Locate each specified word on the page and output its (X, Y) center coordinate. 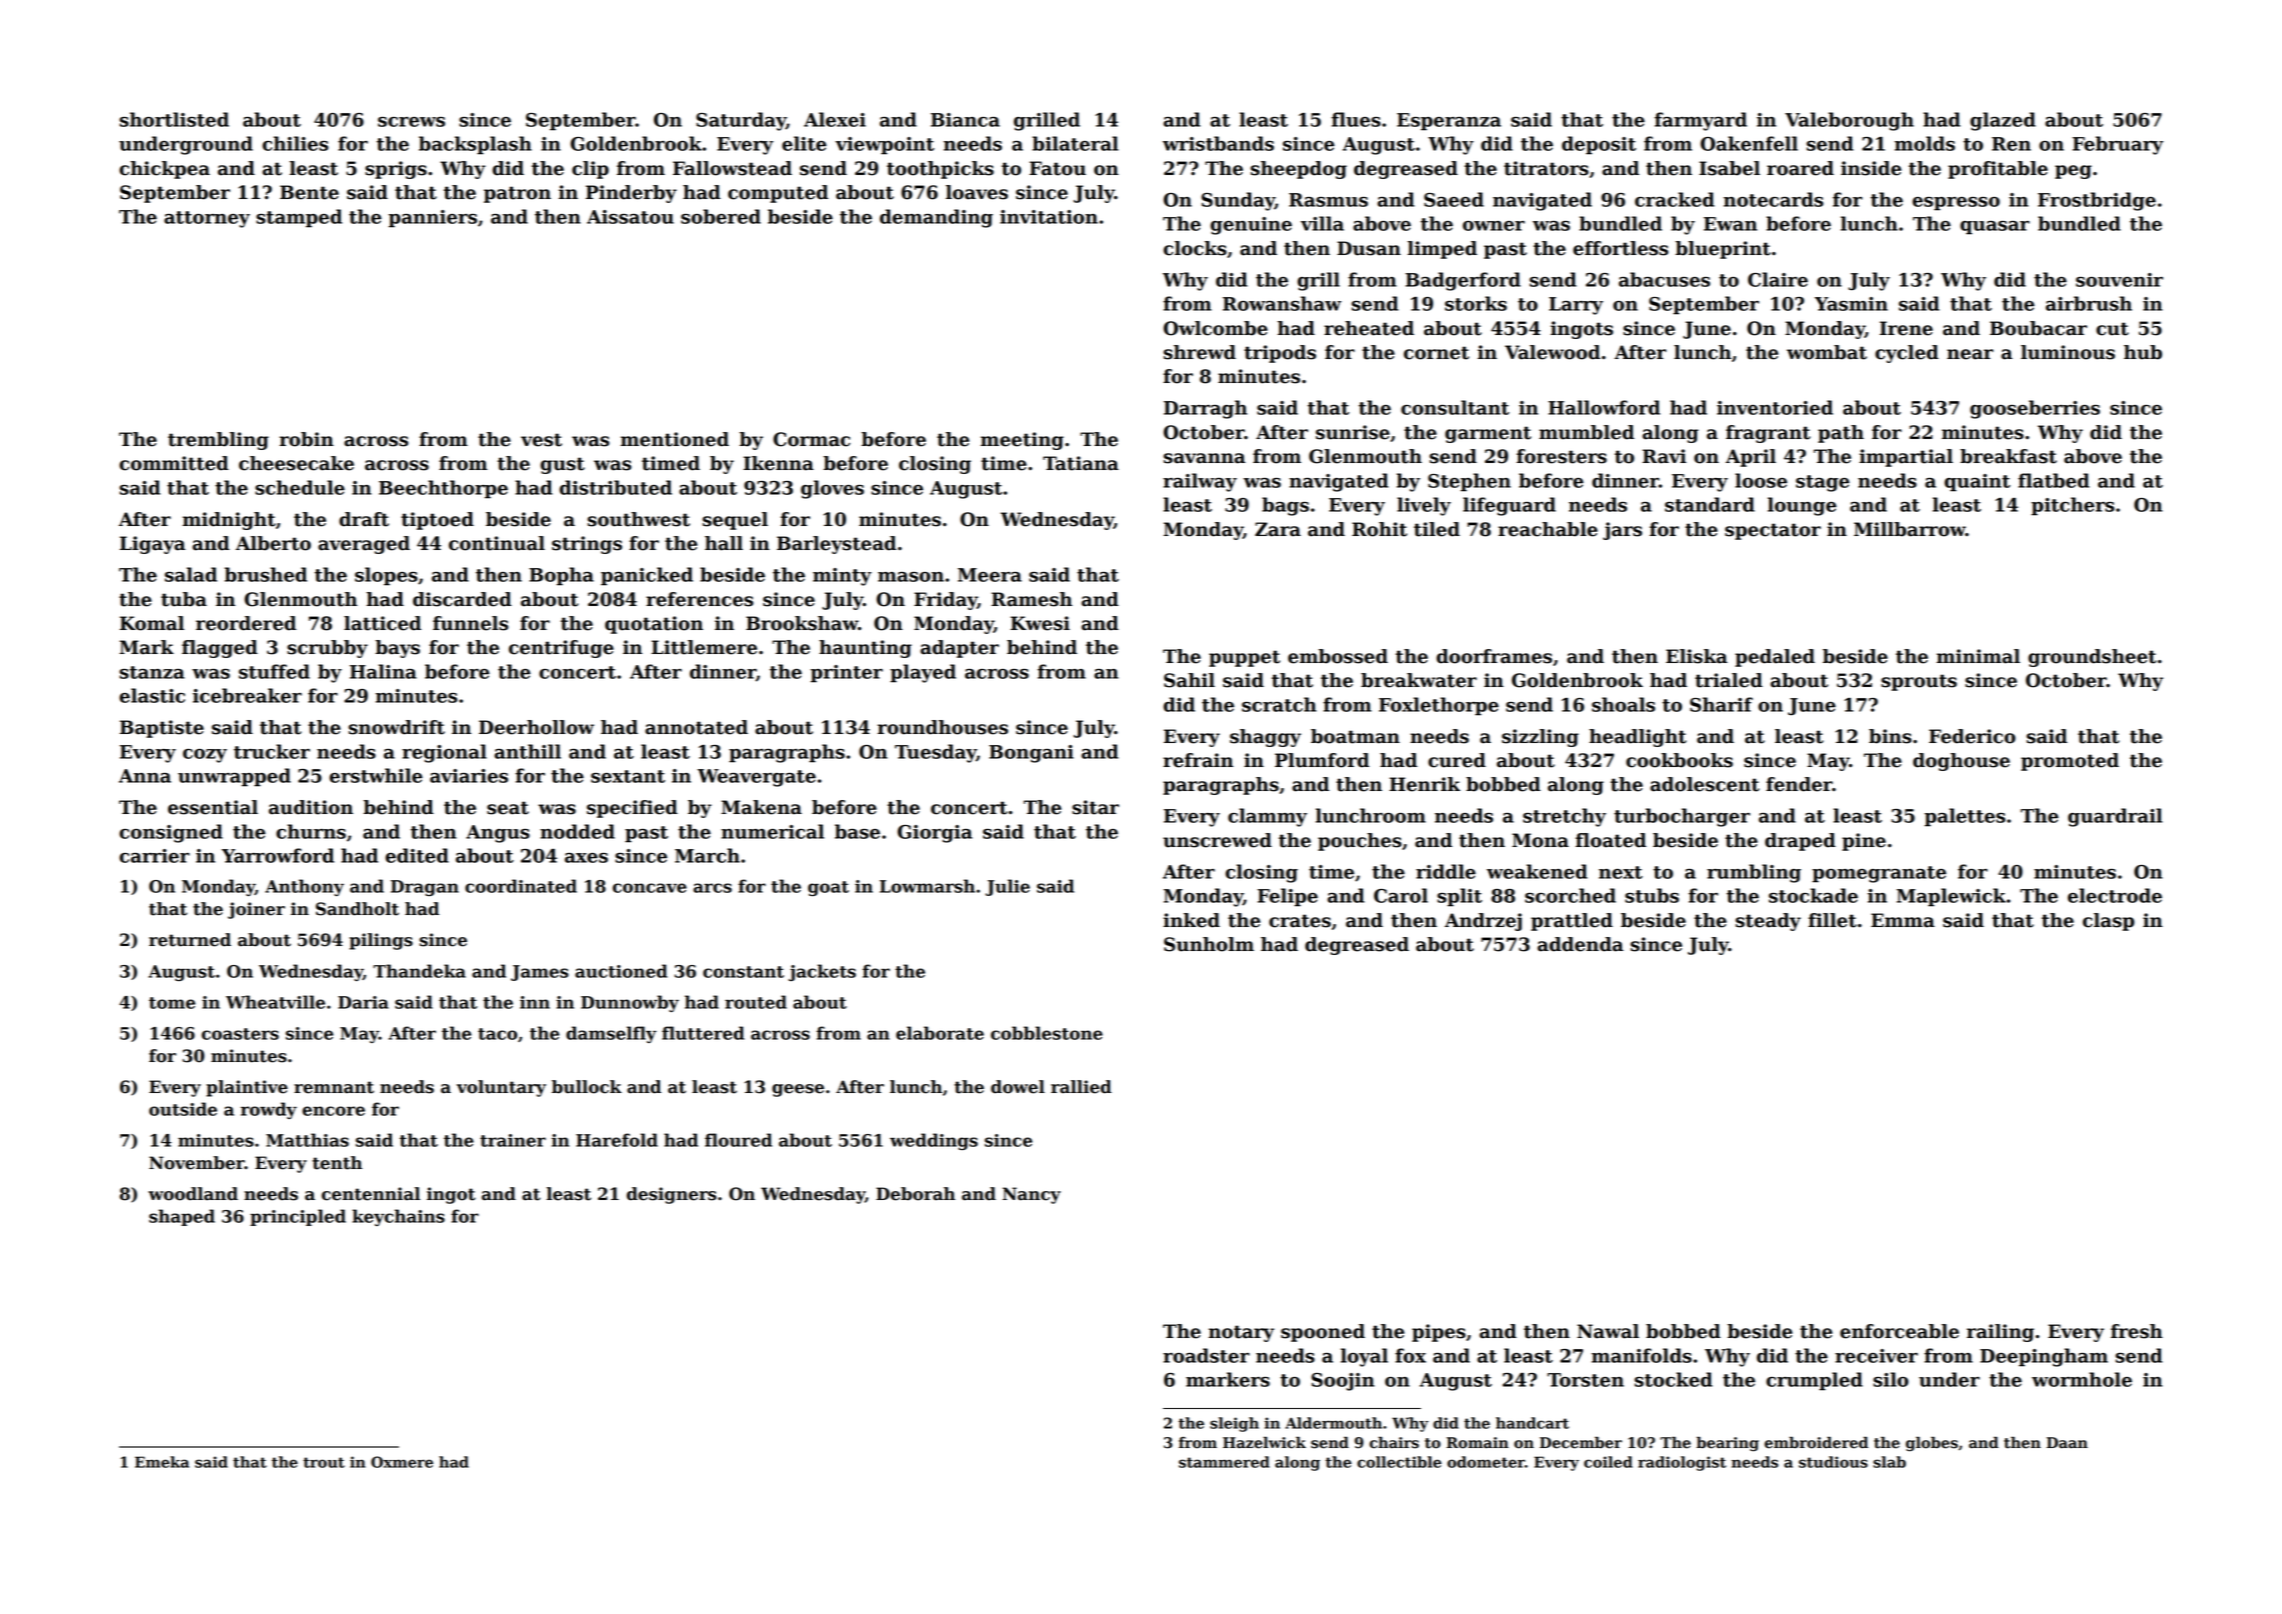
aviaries (469, 776)
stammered (1224, 1462)
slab (1889, 1462)
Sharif (1721, 704)
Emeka (162, 1462)
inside (1871, 168)
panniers (432, 219)
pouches (1360, 842)
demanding (936, 218)
